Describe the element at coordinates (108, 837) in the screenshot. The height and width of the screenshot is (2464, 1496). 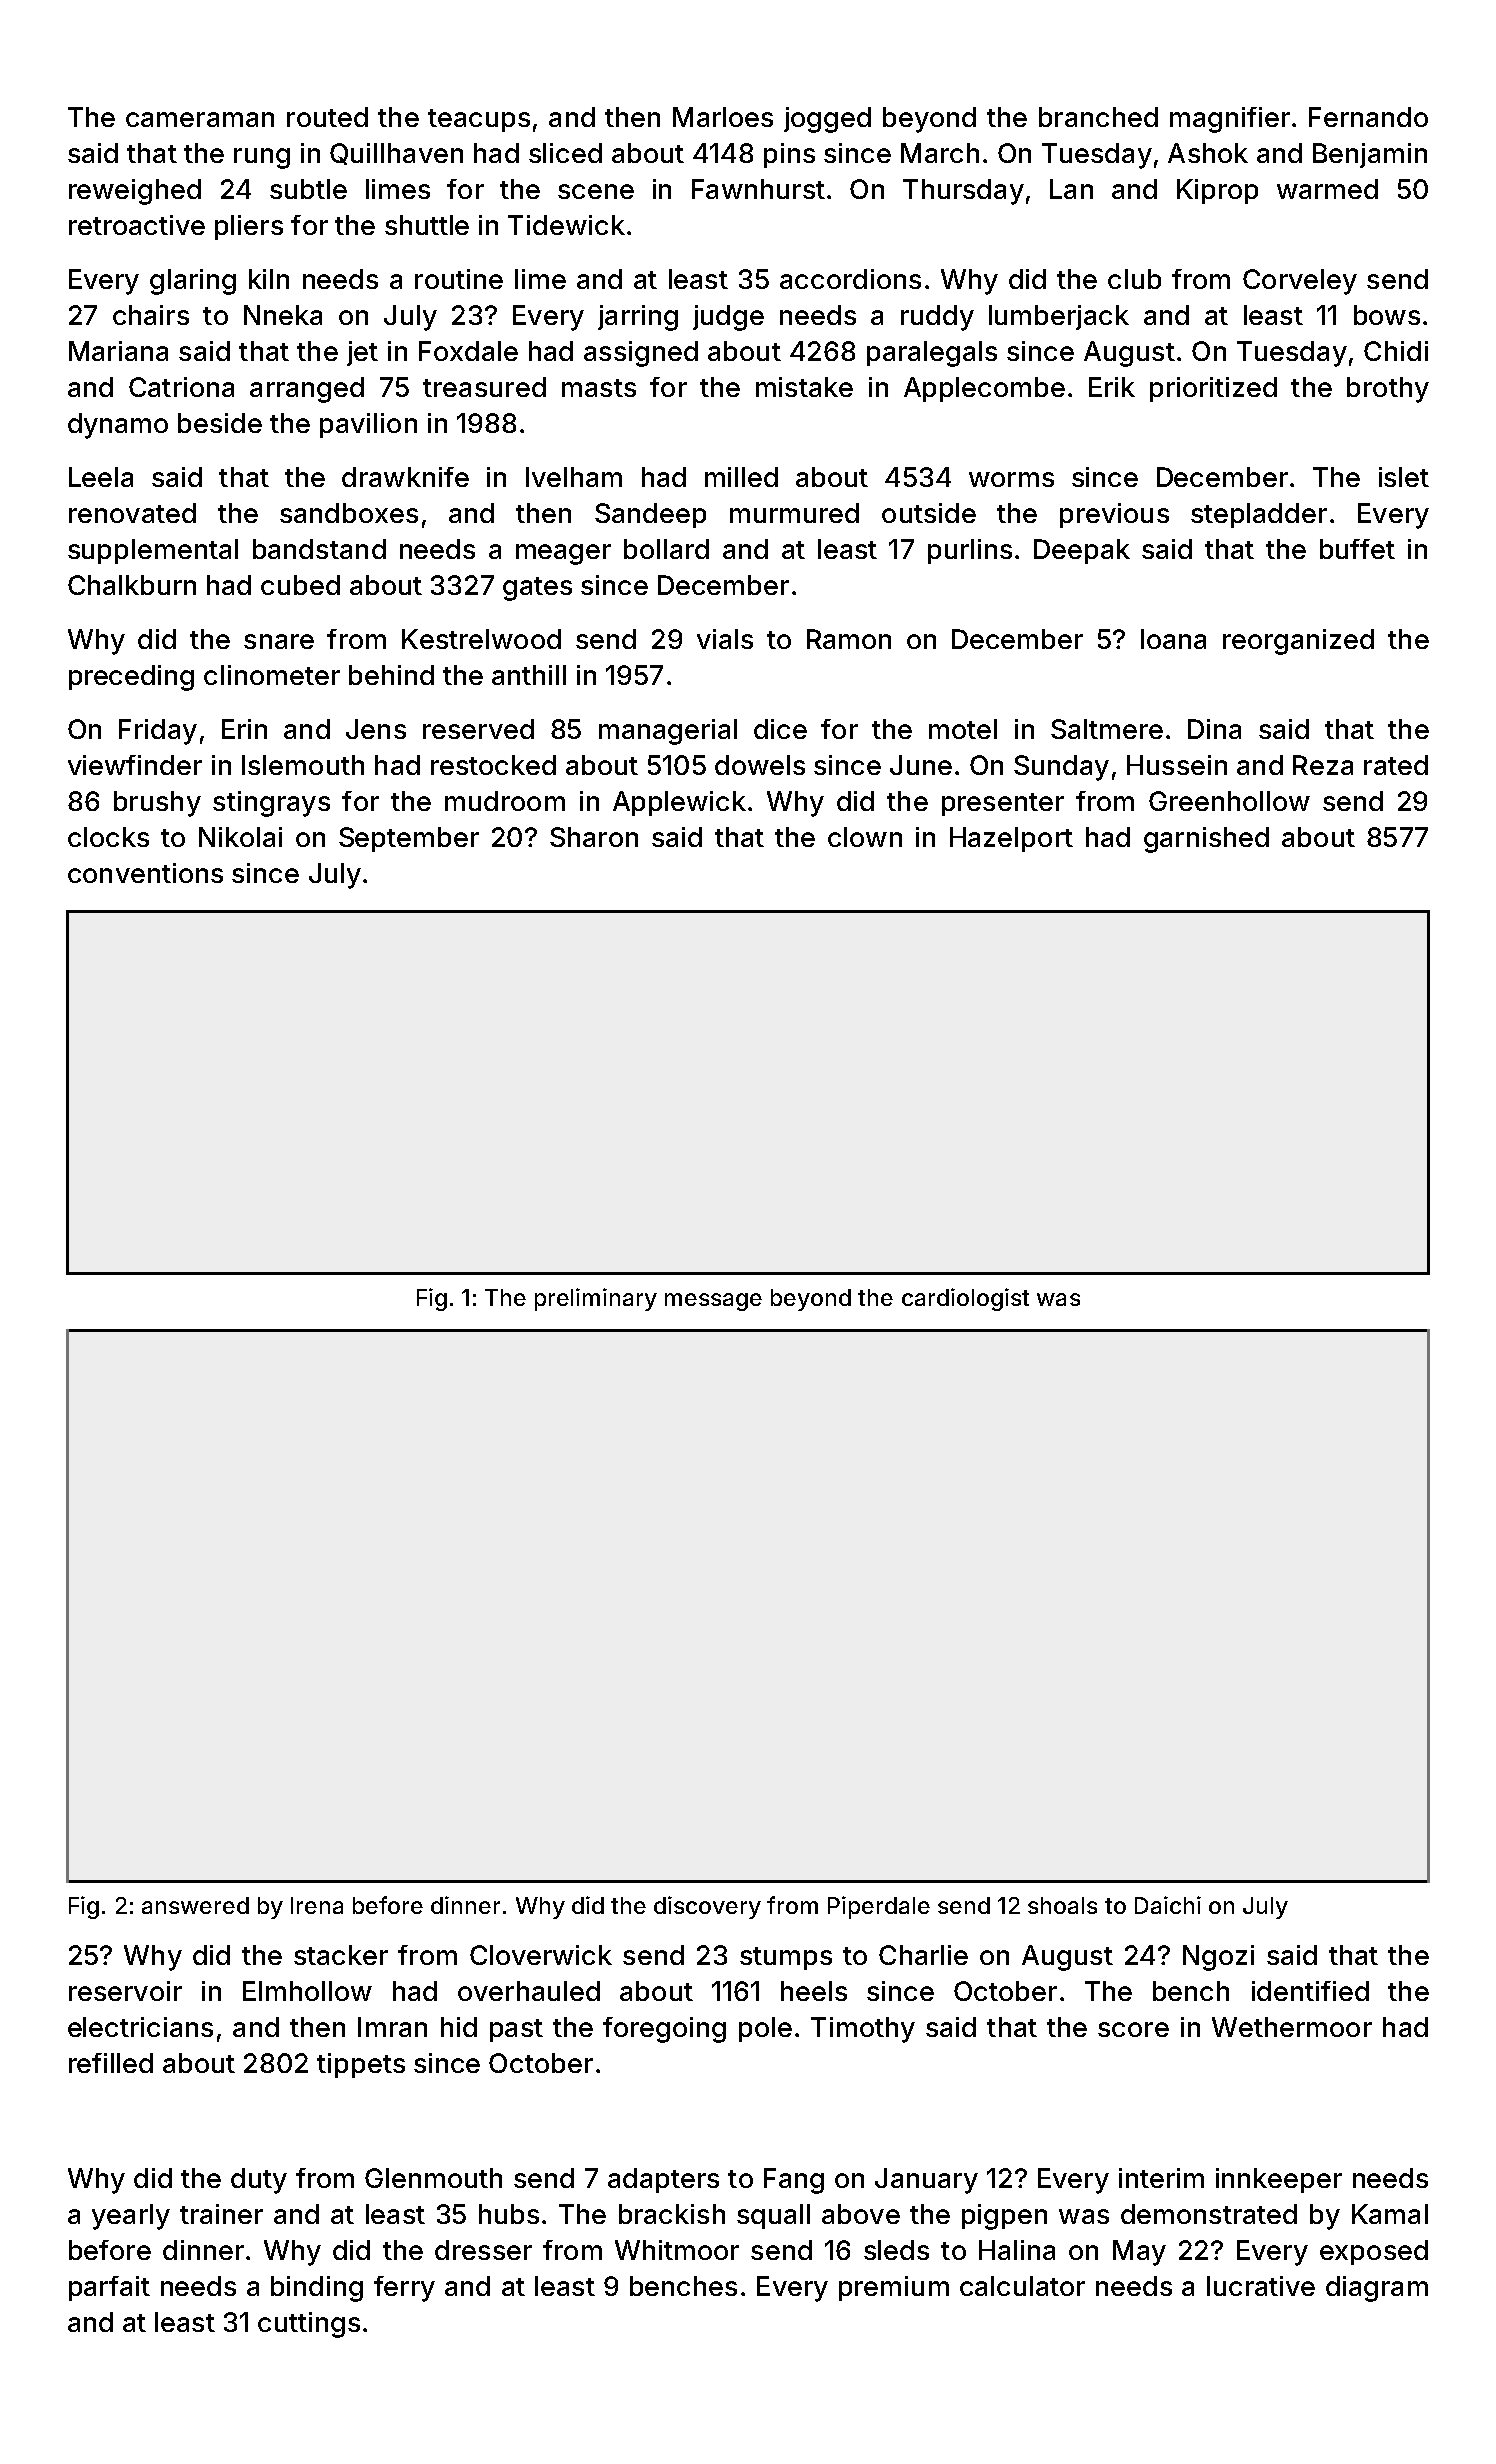
I see `clocks` at that location.
